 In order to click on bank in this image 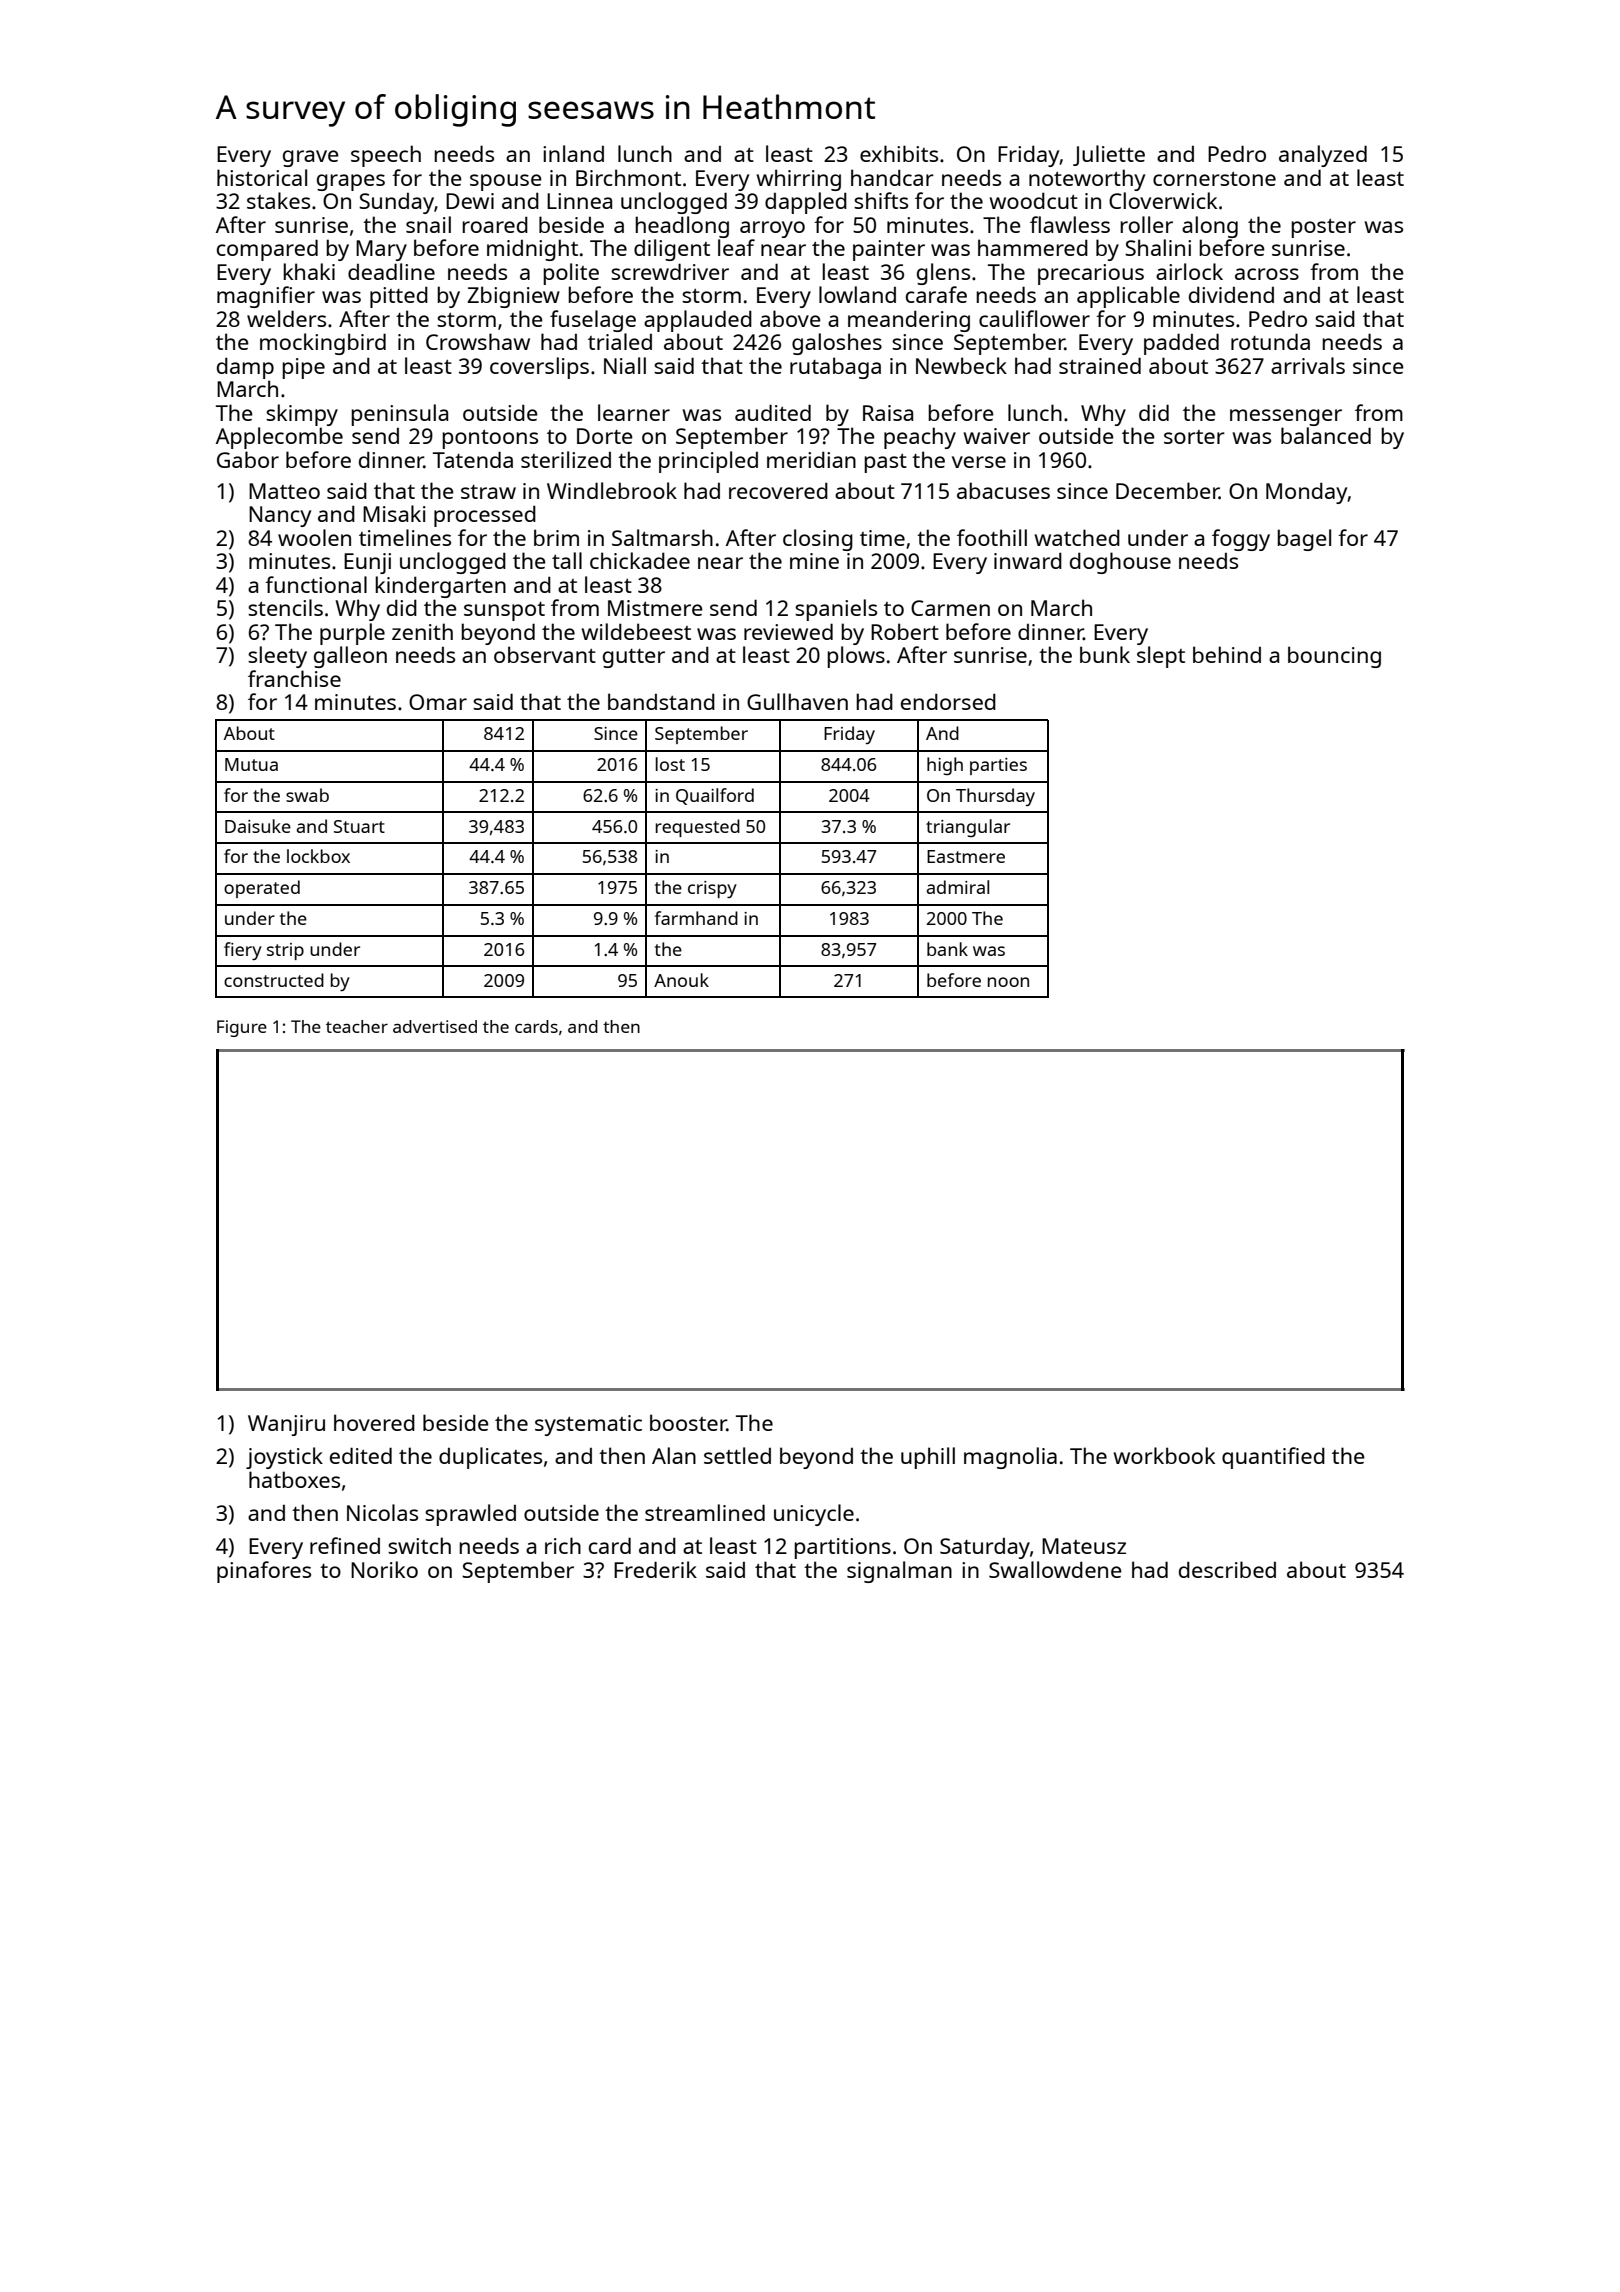, I will do `click(947, 949)`.
